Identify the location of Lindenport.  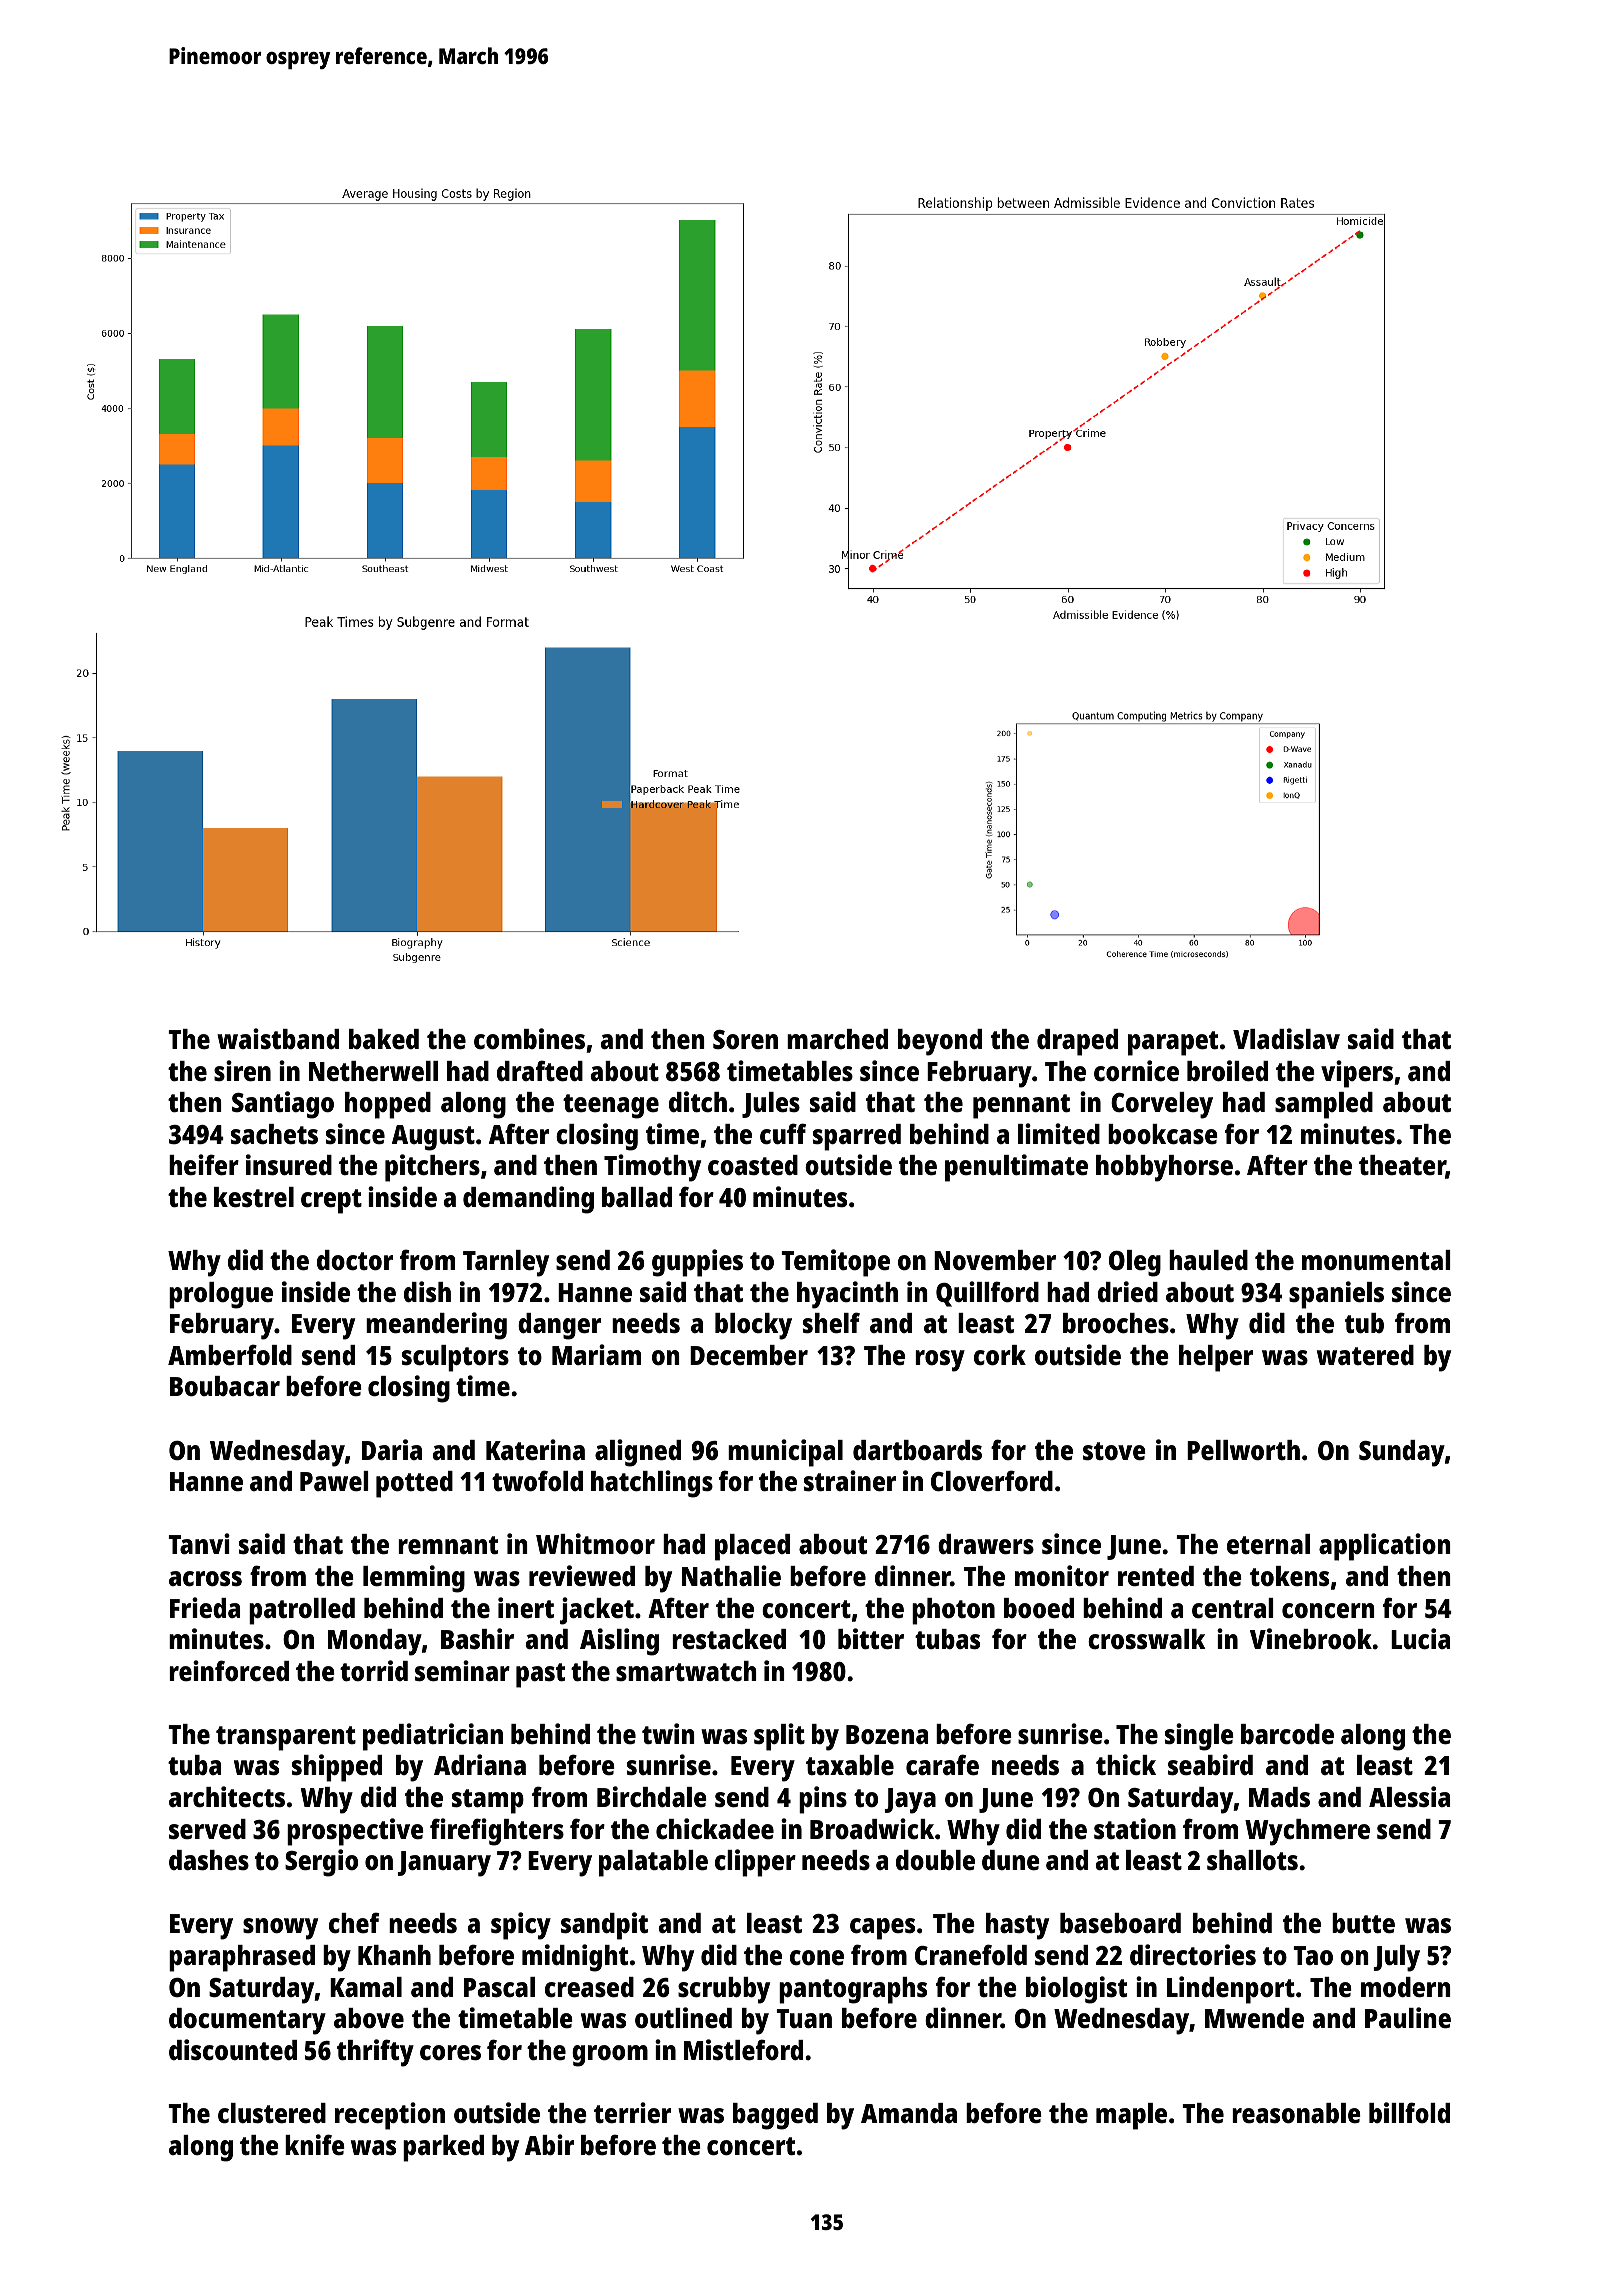
(1231, 1990).
